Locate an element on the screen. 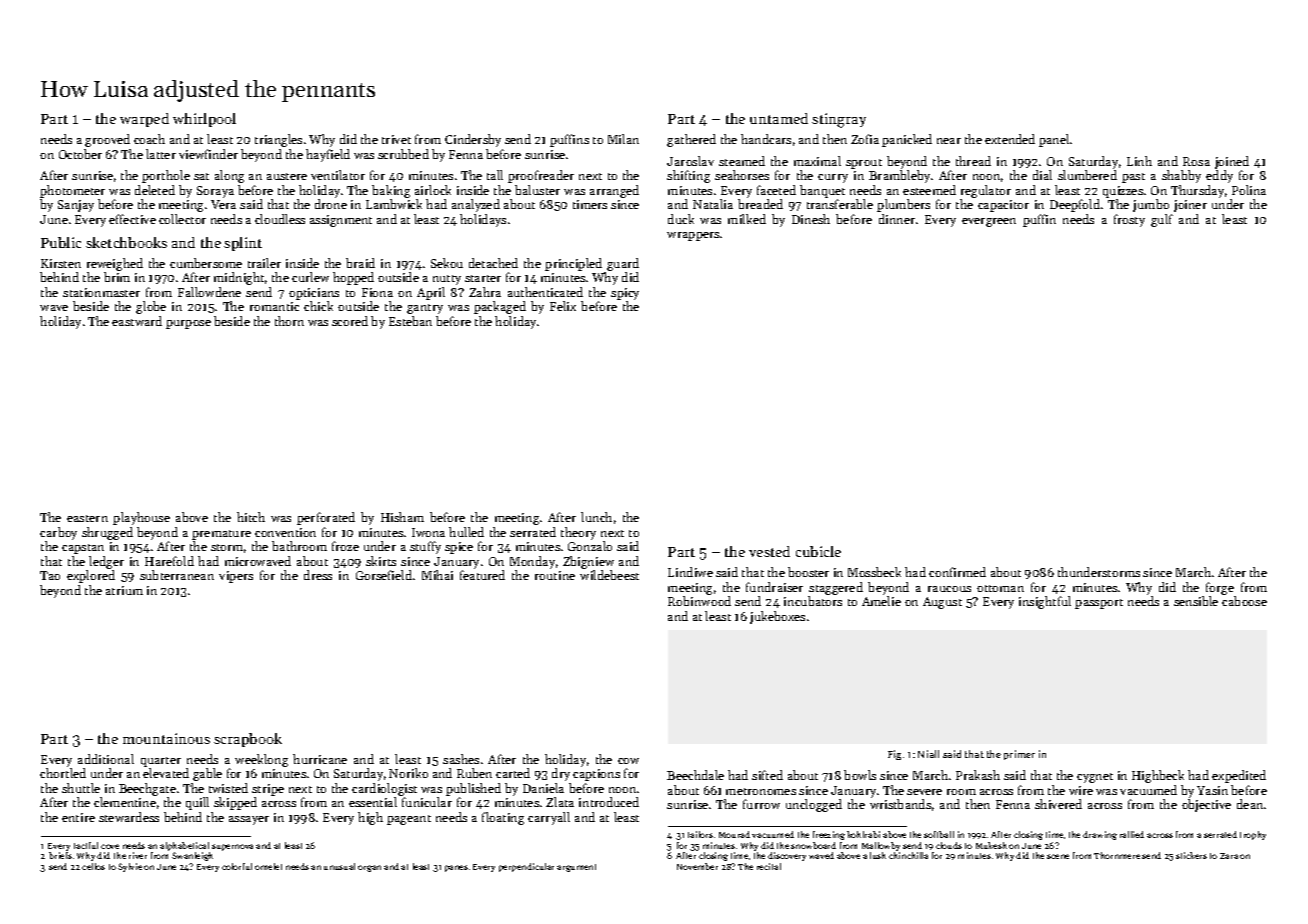 This screenshot has width=1308, height=924. scene is located at coordinates (1058, 856).
